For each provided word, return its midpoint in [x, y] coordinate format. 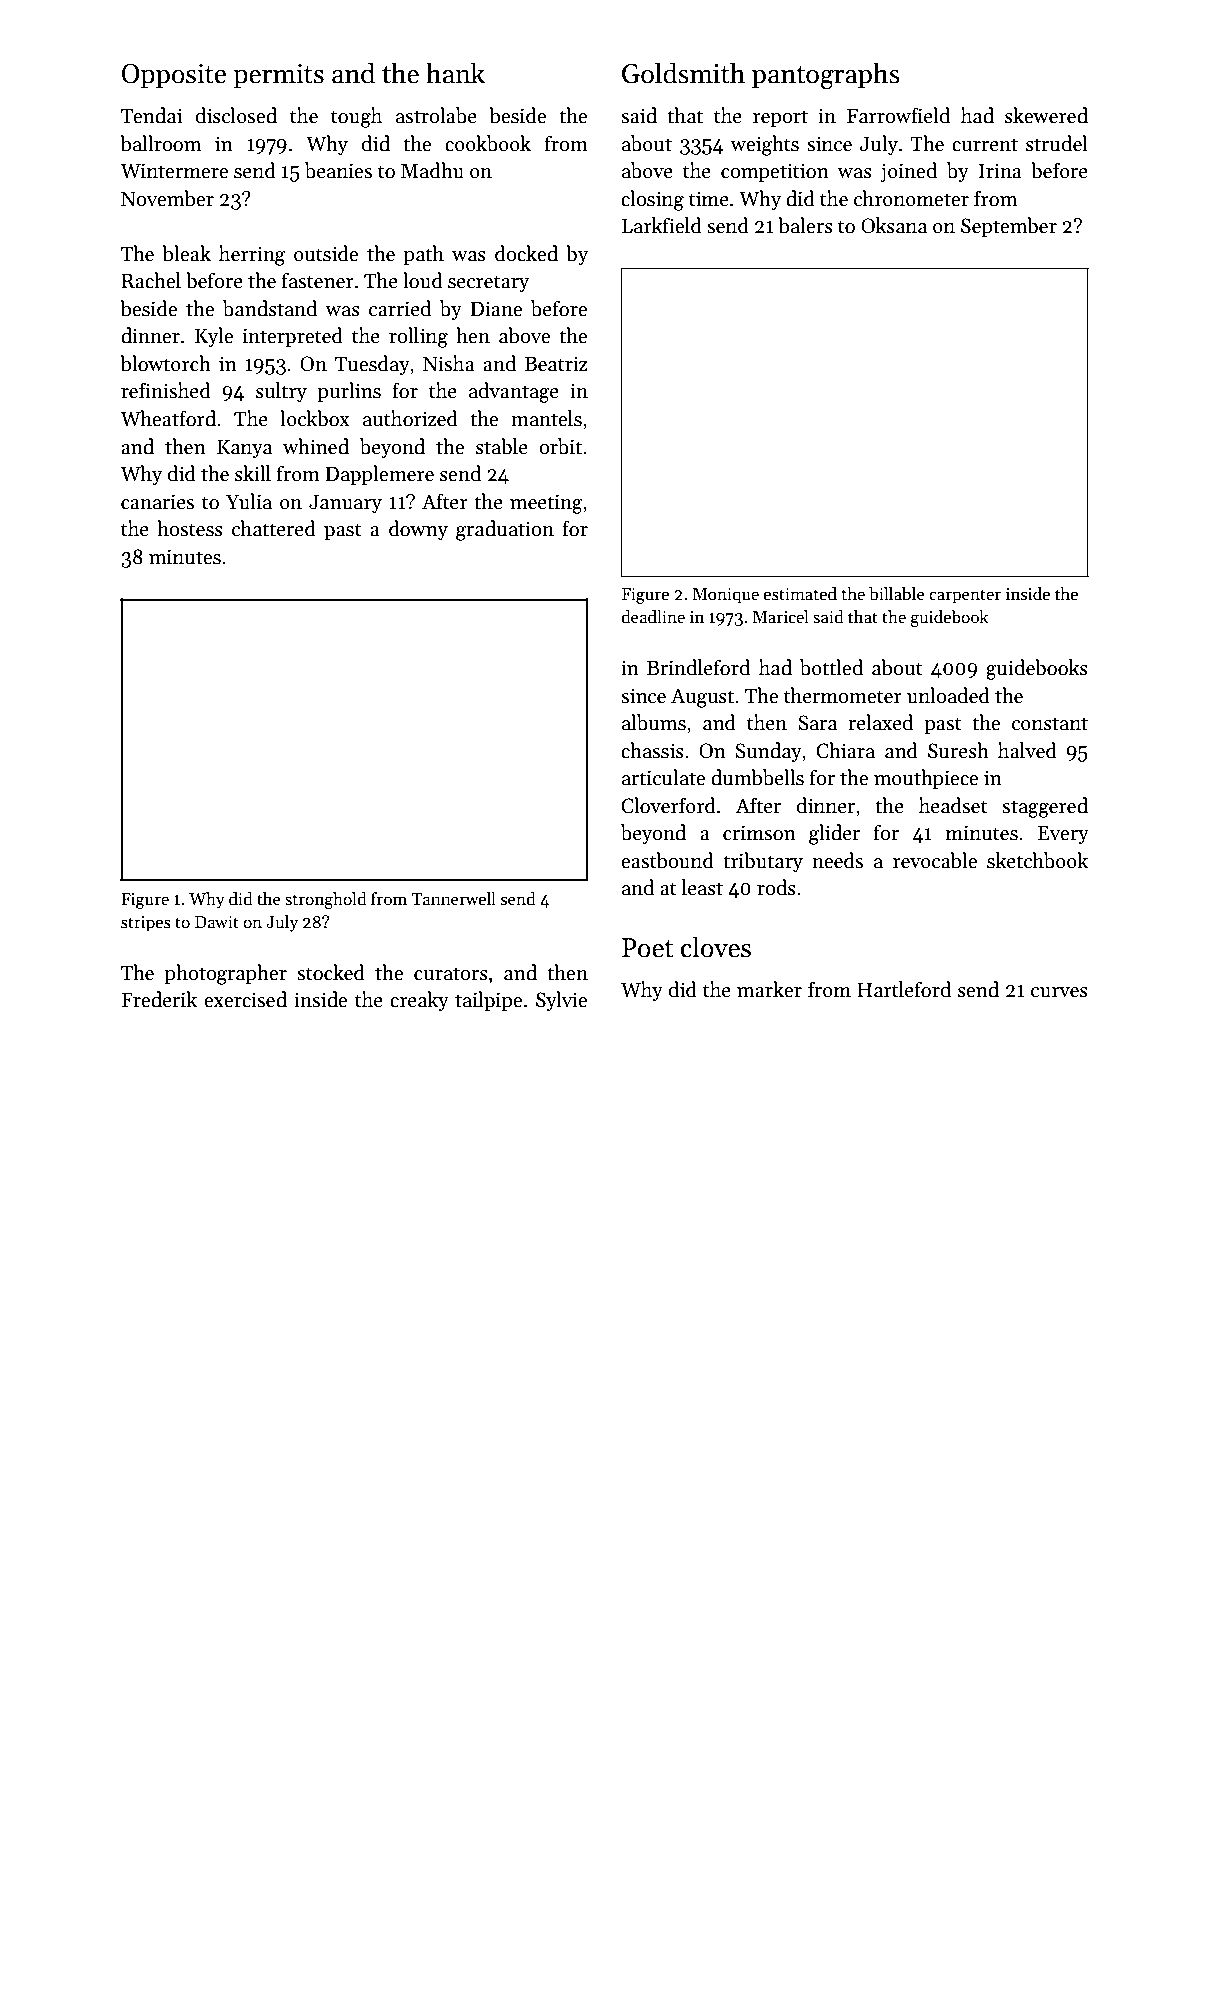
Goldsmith [683, 73]
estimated [800, 594]
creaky [419, 1001]
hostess [190, 528]
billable [897, 594]
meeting [546, 504]
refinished [166, 390]
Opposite [174, 76]
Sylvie [561, 1001]
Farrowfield [898, 115]
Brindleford [698, 667]
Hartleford [904, 989]
